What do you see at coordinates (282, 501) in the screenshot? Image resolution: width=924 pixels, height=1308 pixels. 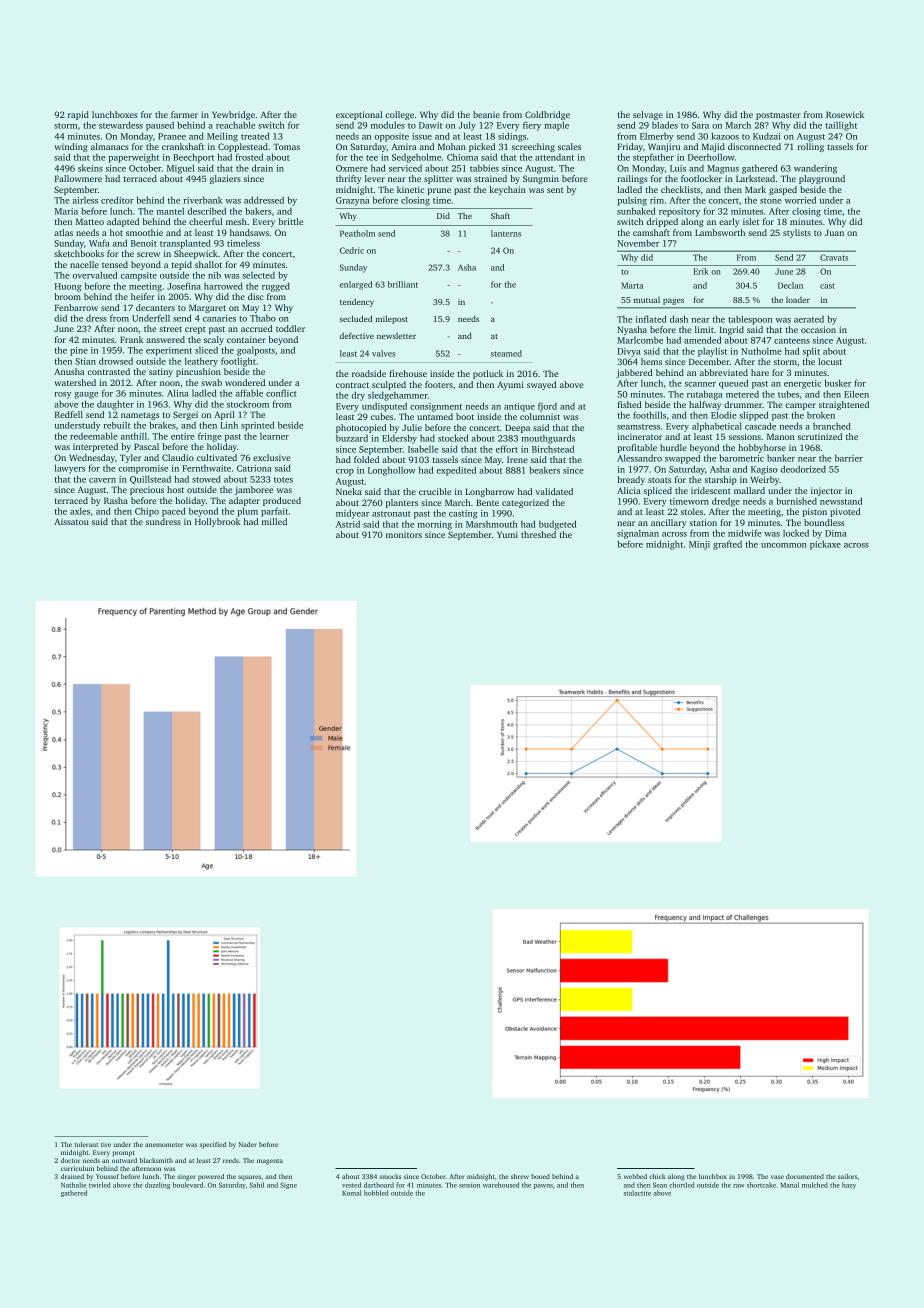 I see `produced` at bounding box center [282, 501].
